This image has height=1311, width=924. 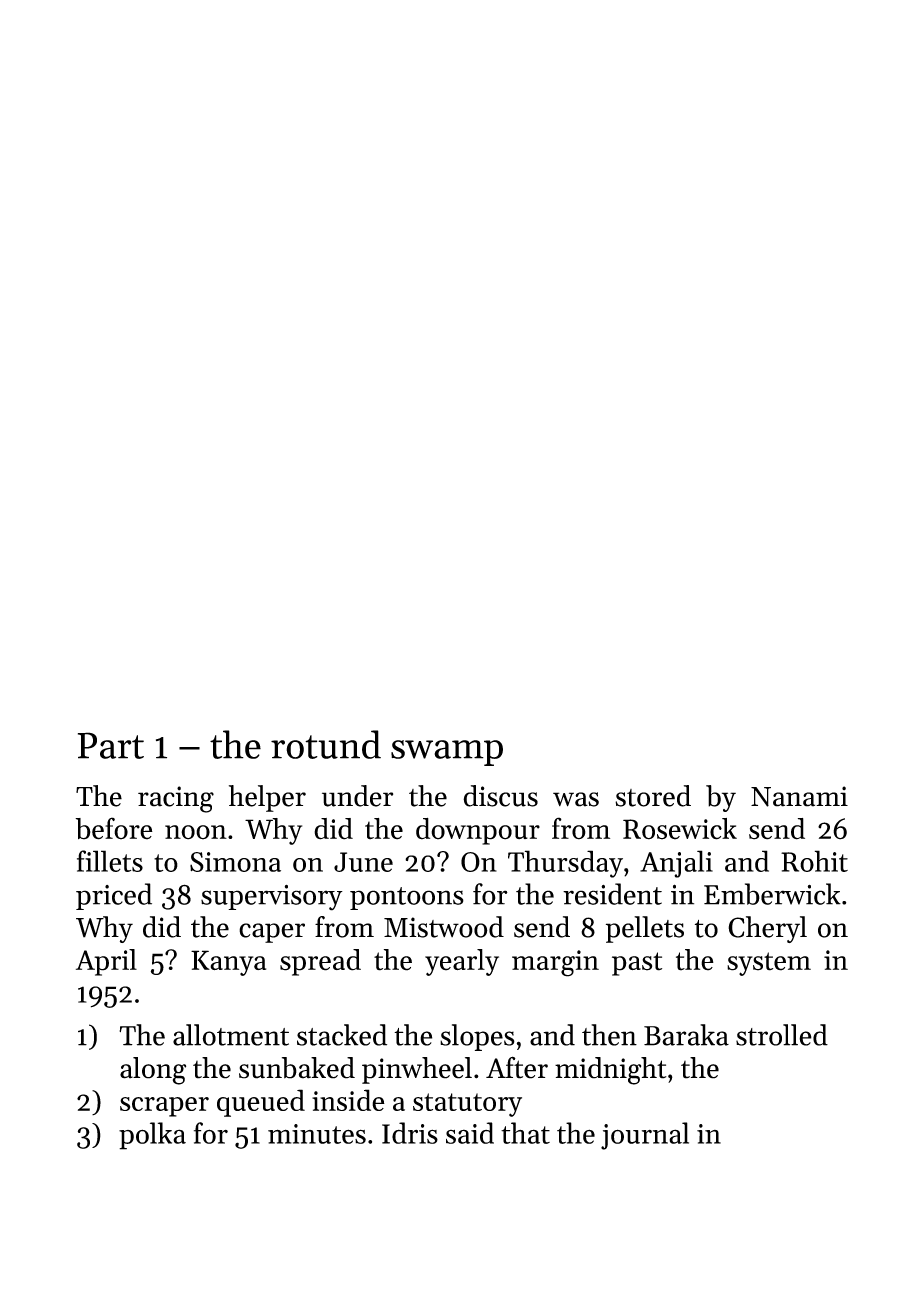 What do you see at coordinates (152, 1136) in the image?
I see `polka` at bounding box center [152, 1136].
